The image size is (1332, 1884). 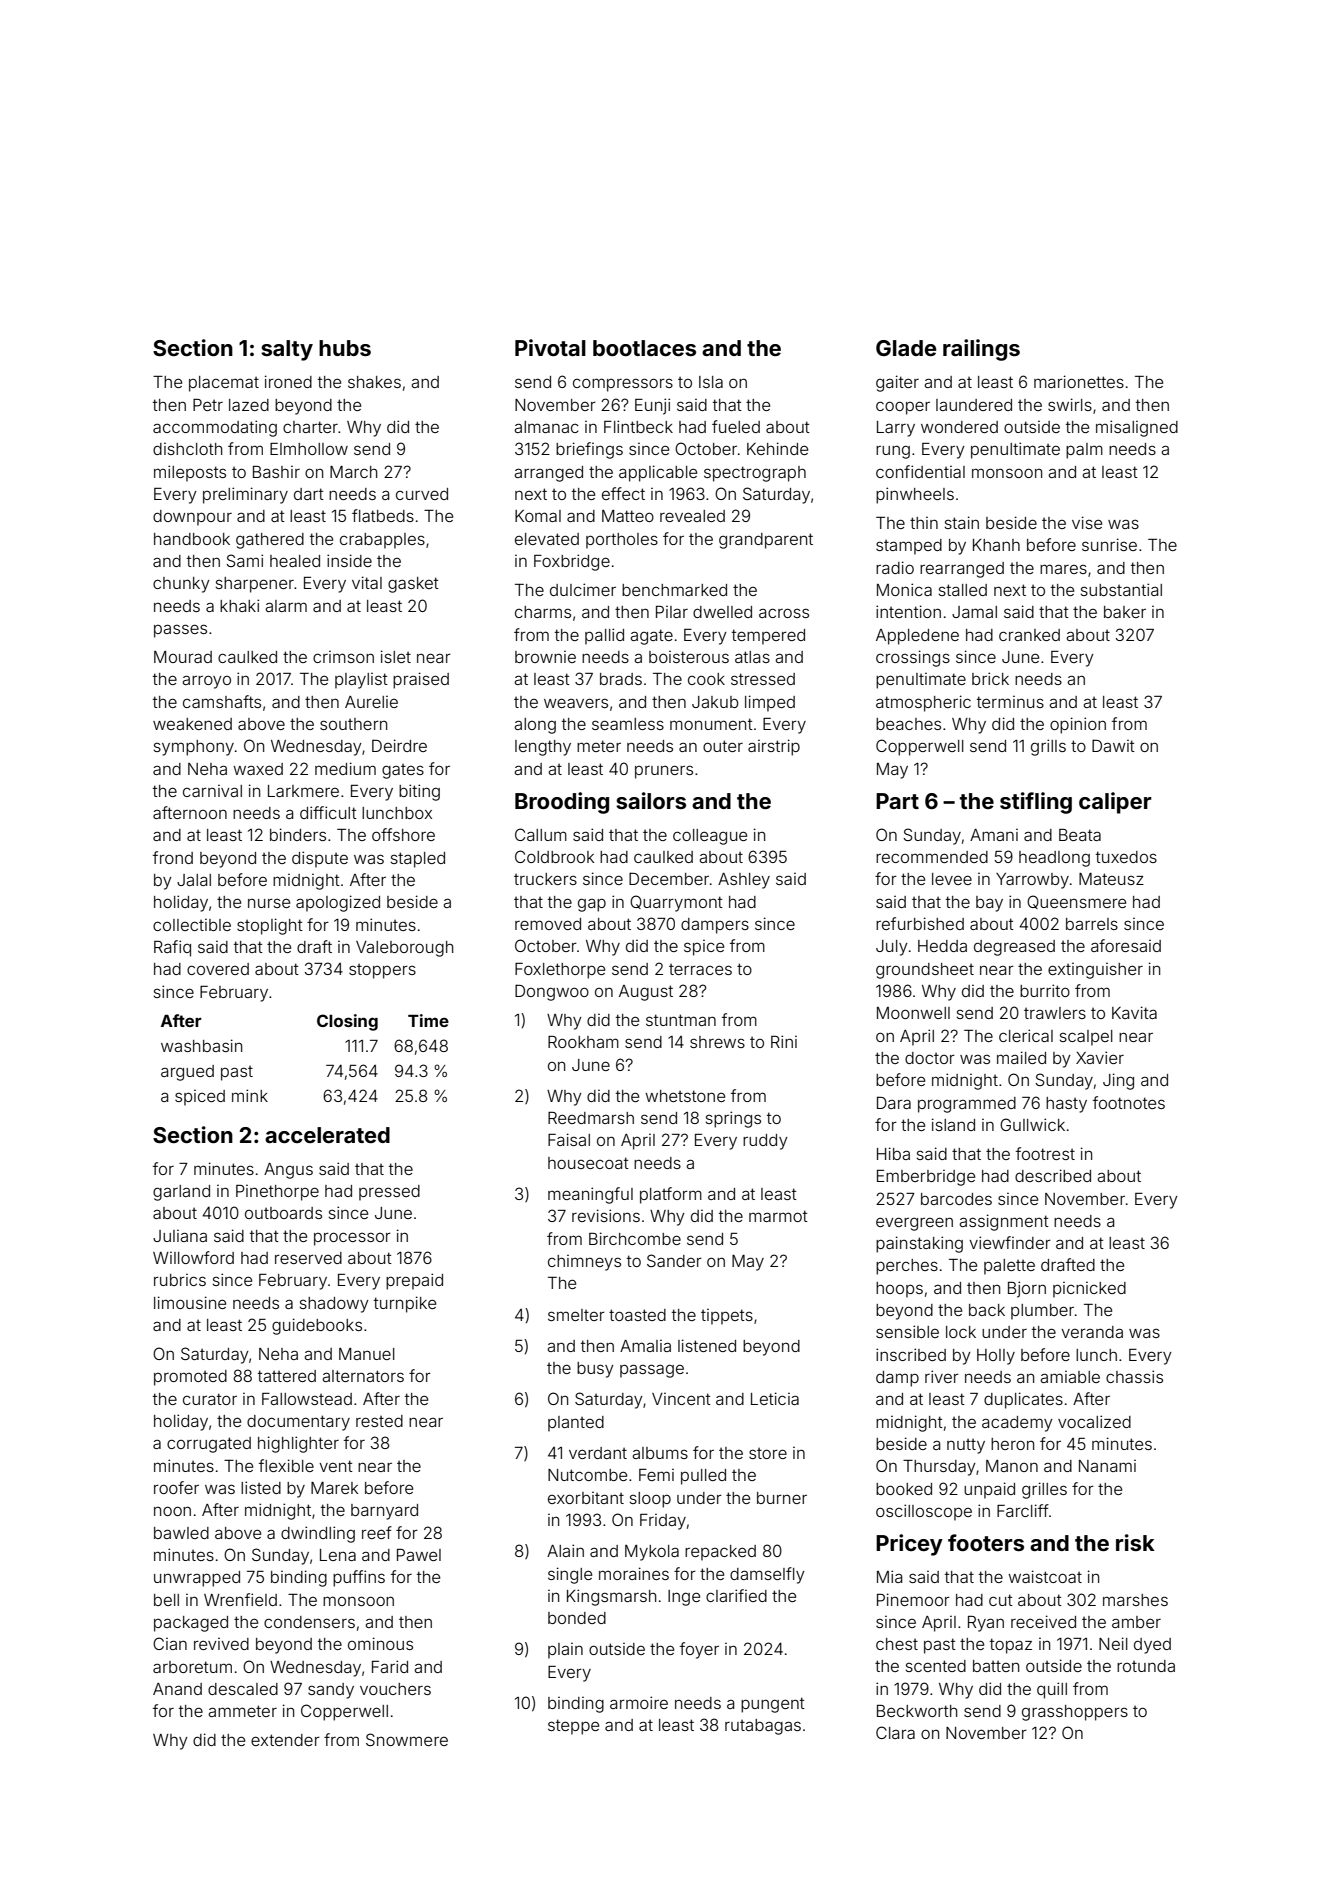 I want to click on Monica, so click(x=904, y=589).
